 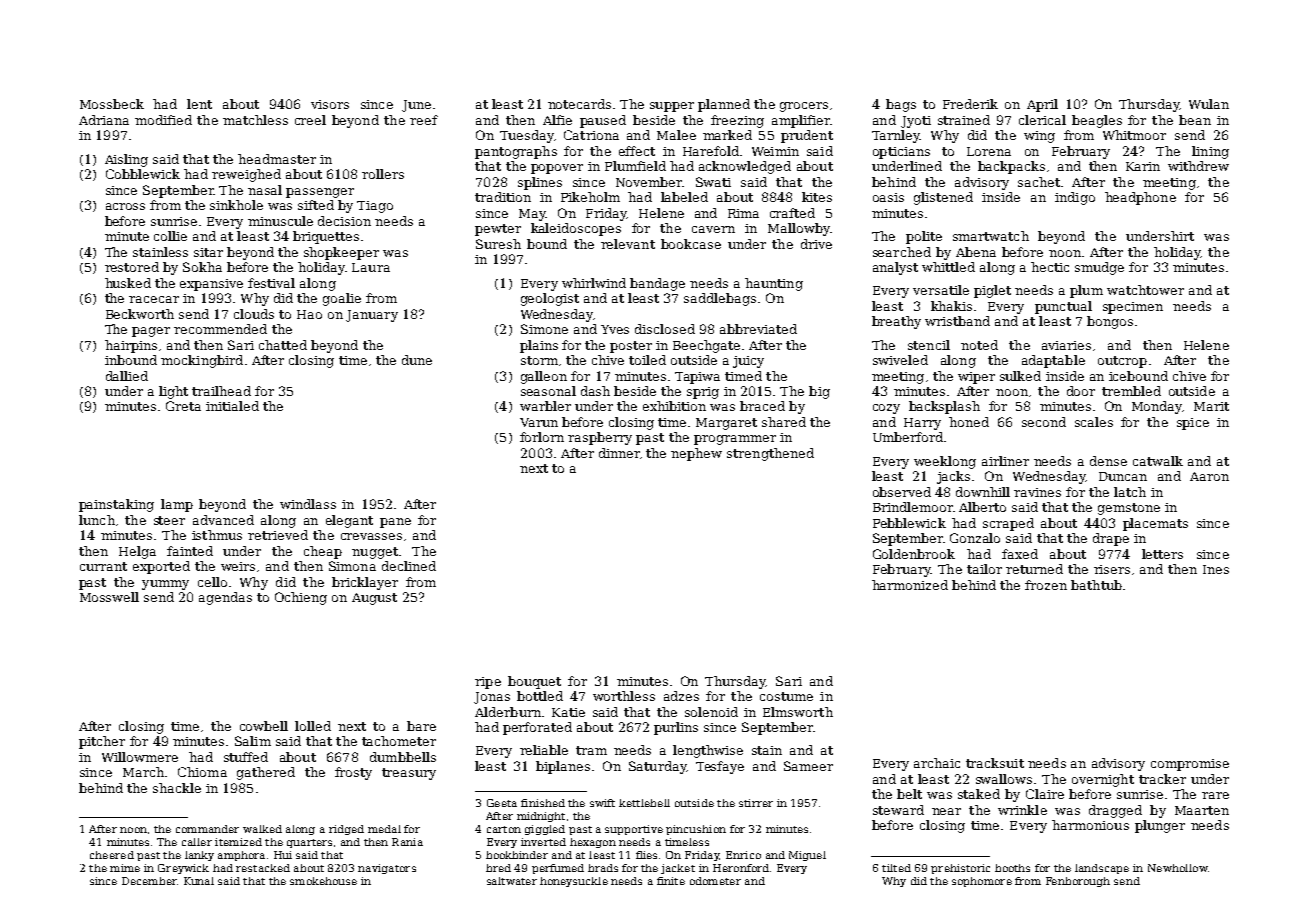 What do you see at coordinates (1099, 268) in the screenshot?
I see `smudge` at bounding box center [1099, 268].
